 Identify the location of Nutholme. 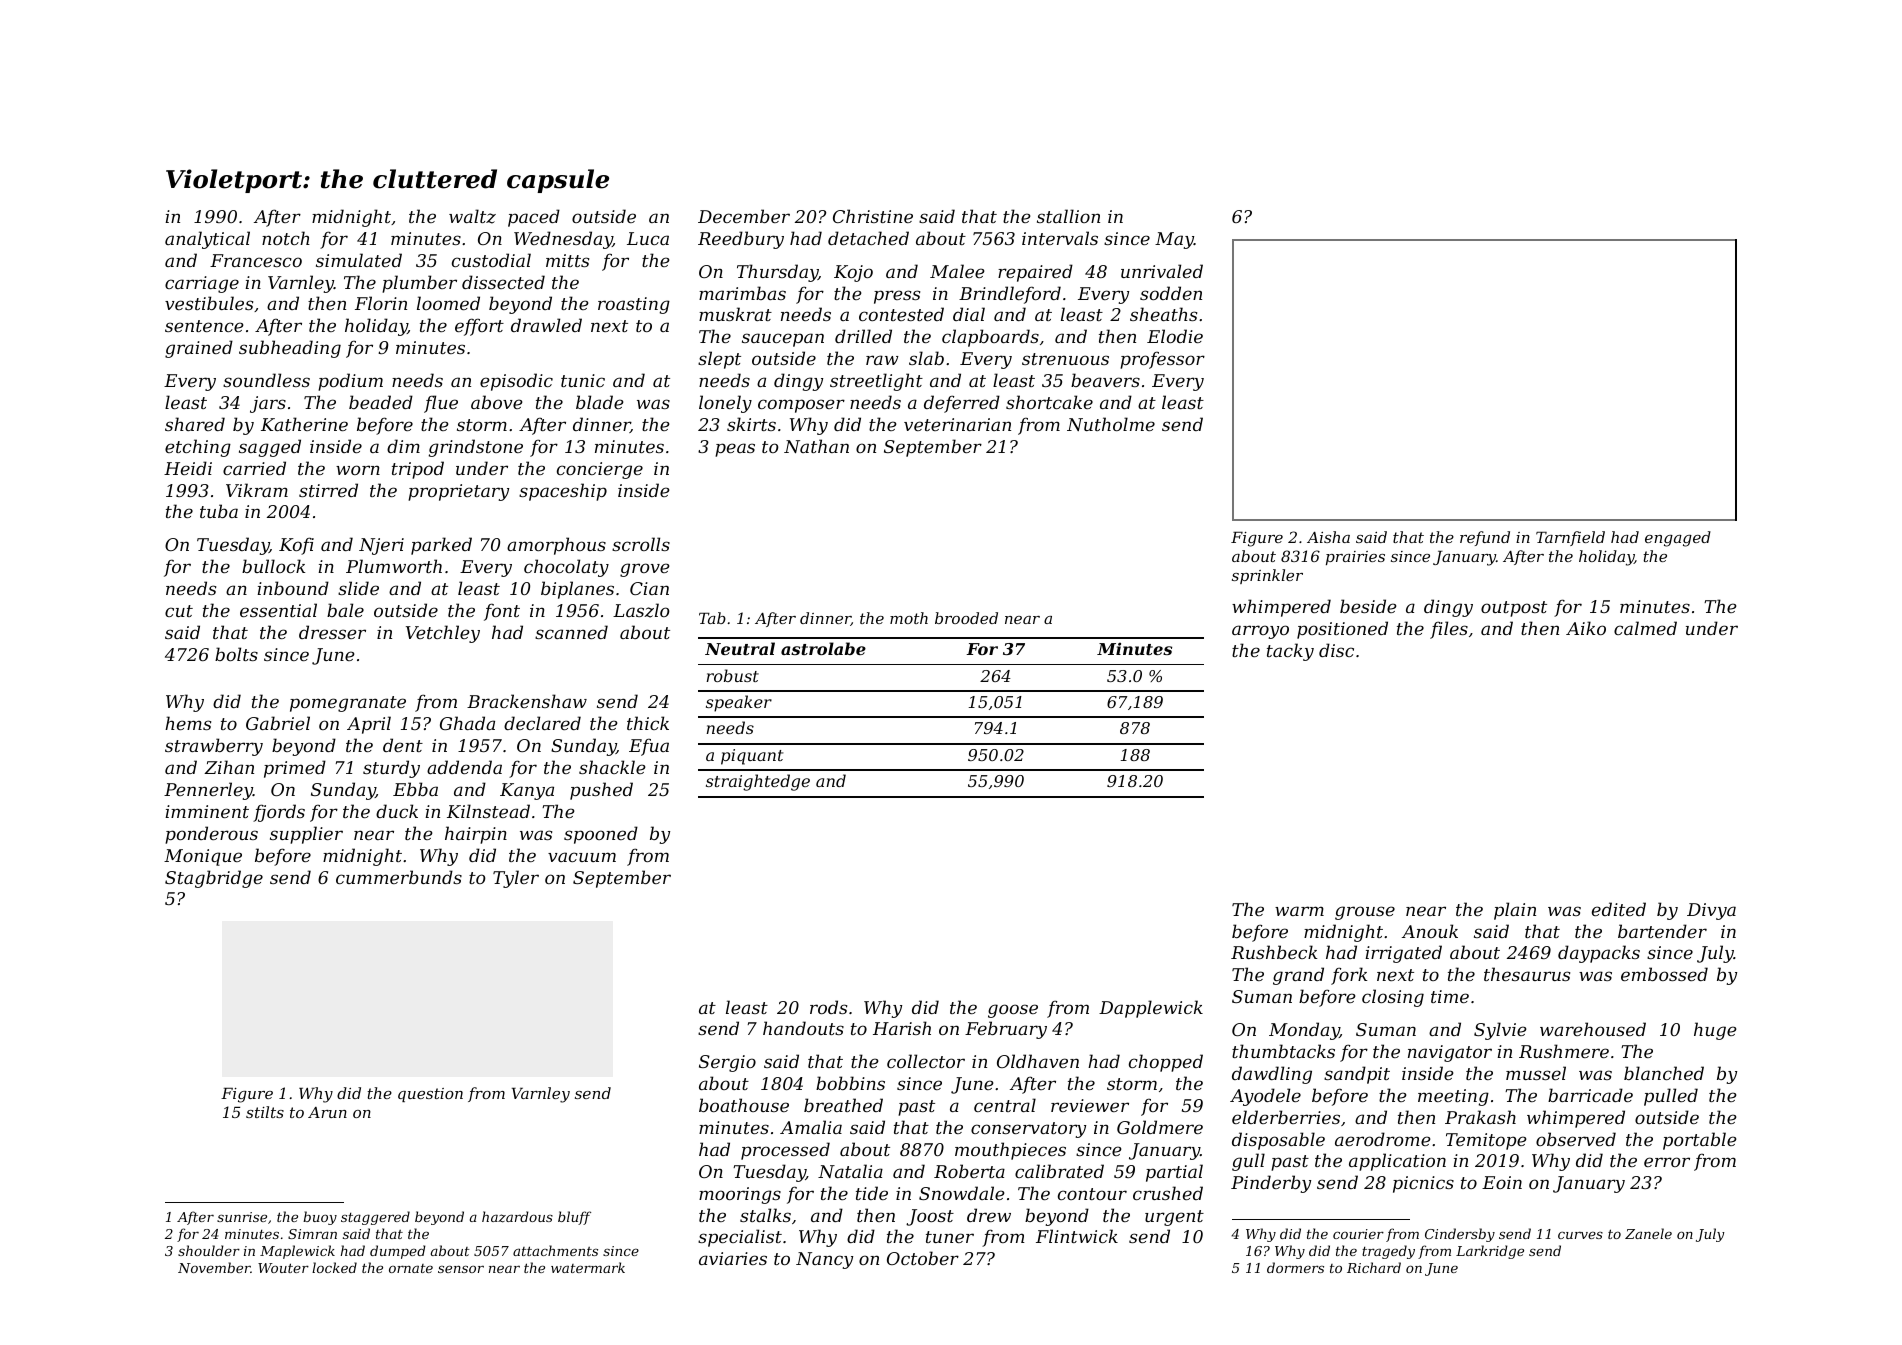
(1111, 424).
